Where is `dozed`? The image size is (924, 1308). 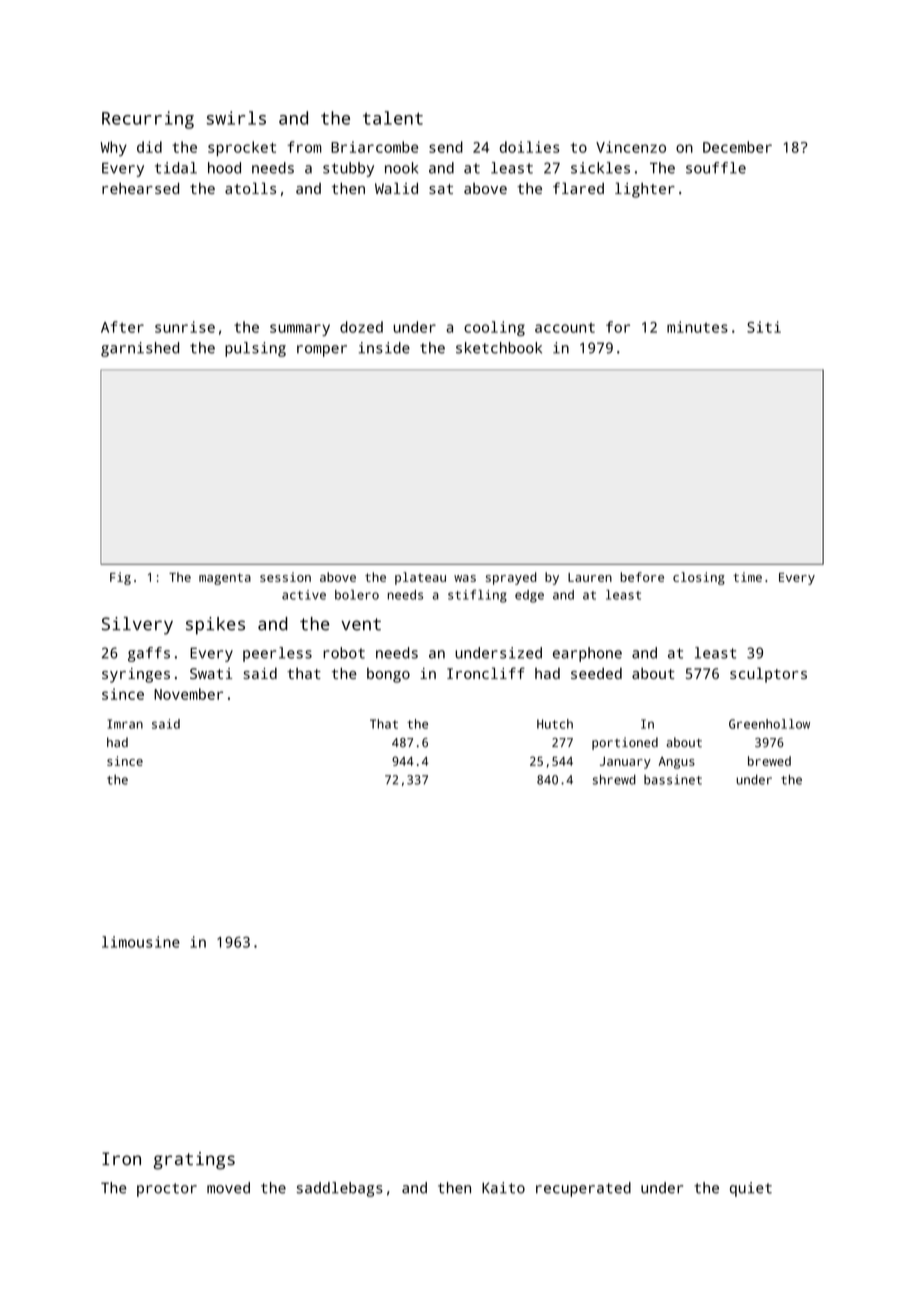 dozed is located at coordinates (361, 327).
